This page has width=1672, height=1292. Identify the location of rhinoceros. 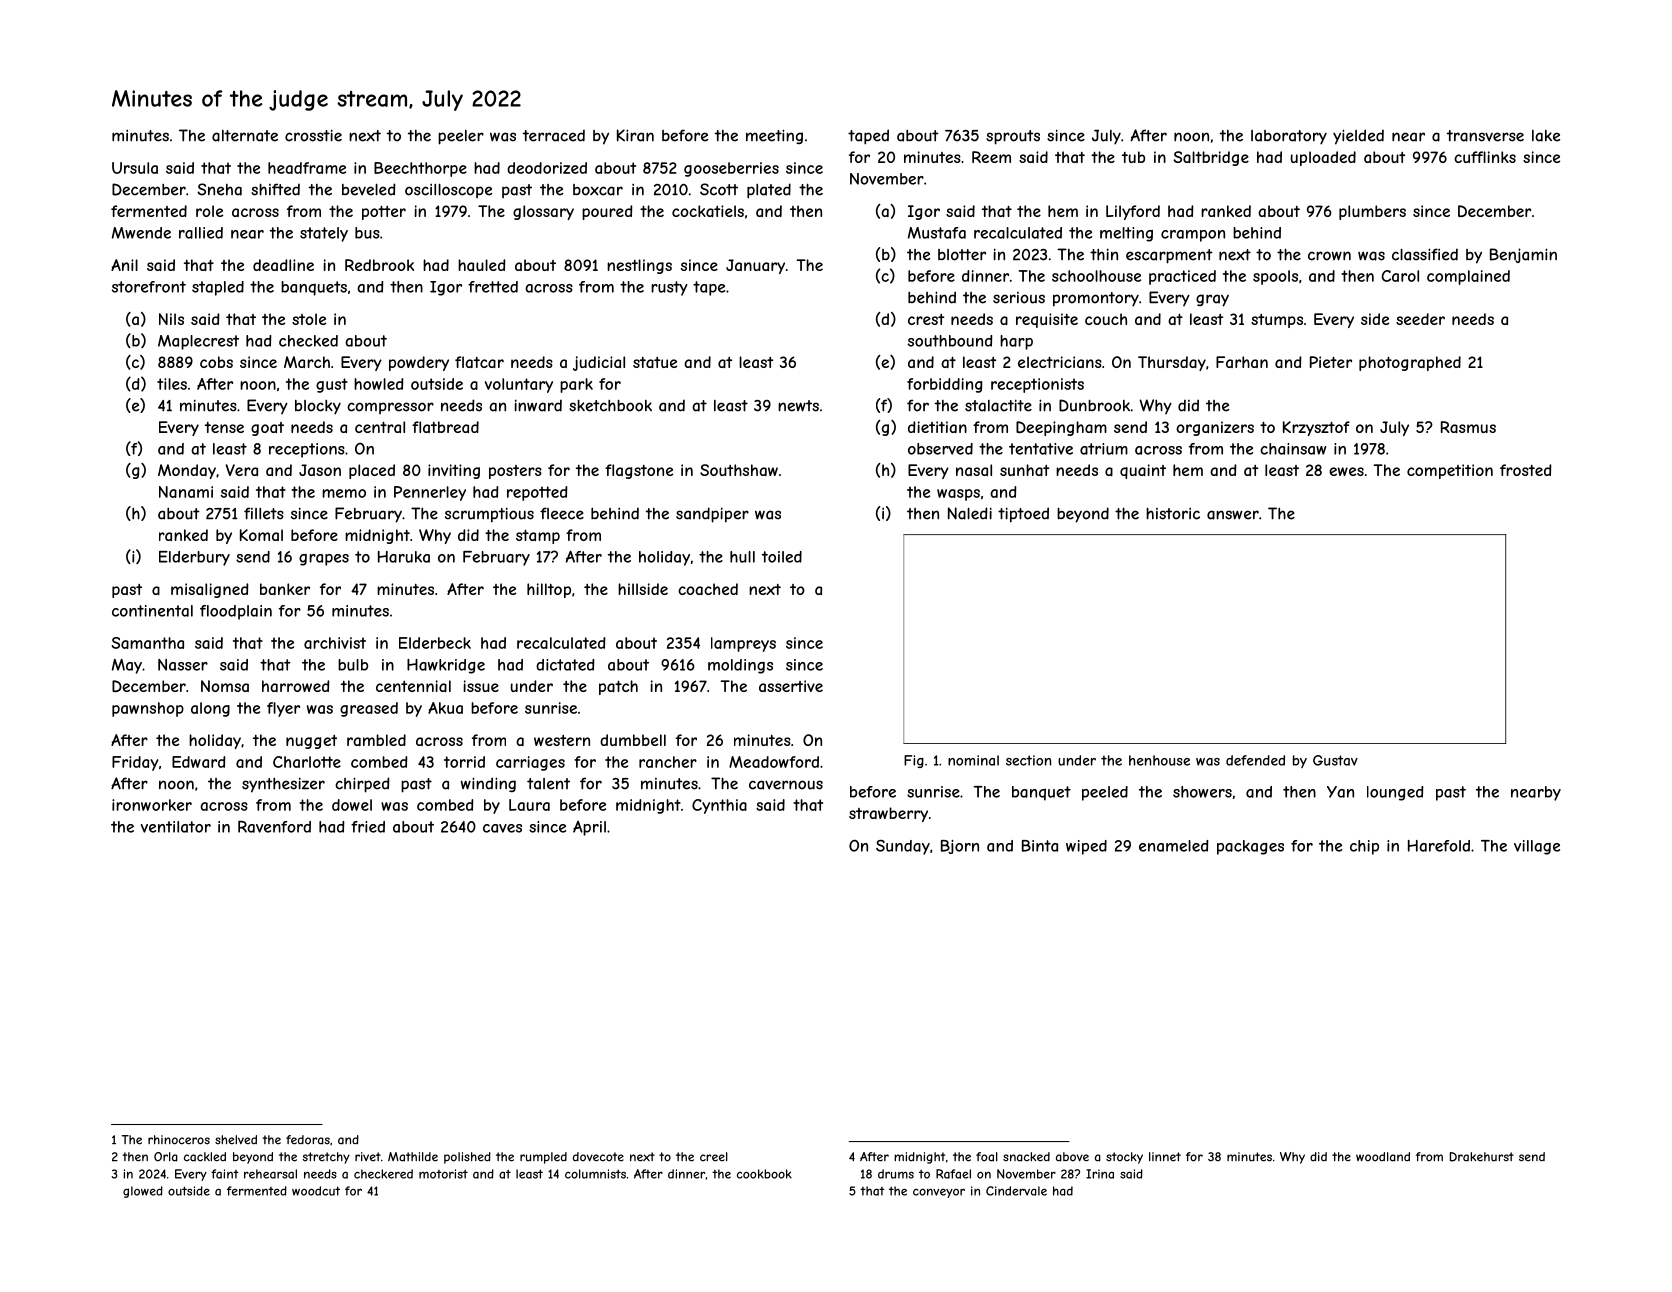
(179, 1140).
